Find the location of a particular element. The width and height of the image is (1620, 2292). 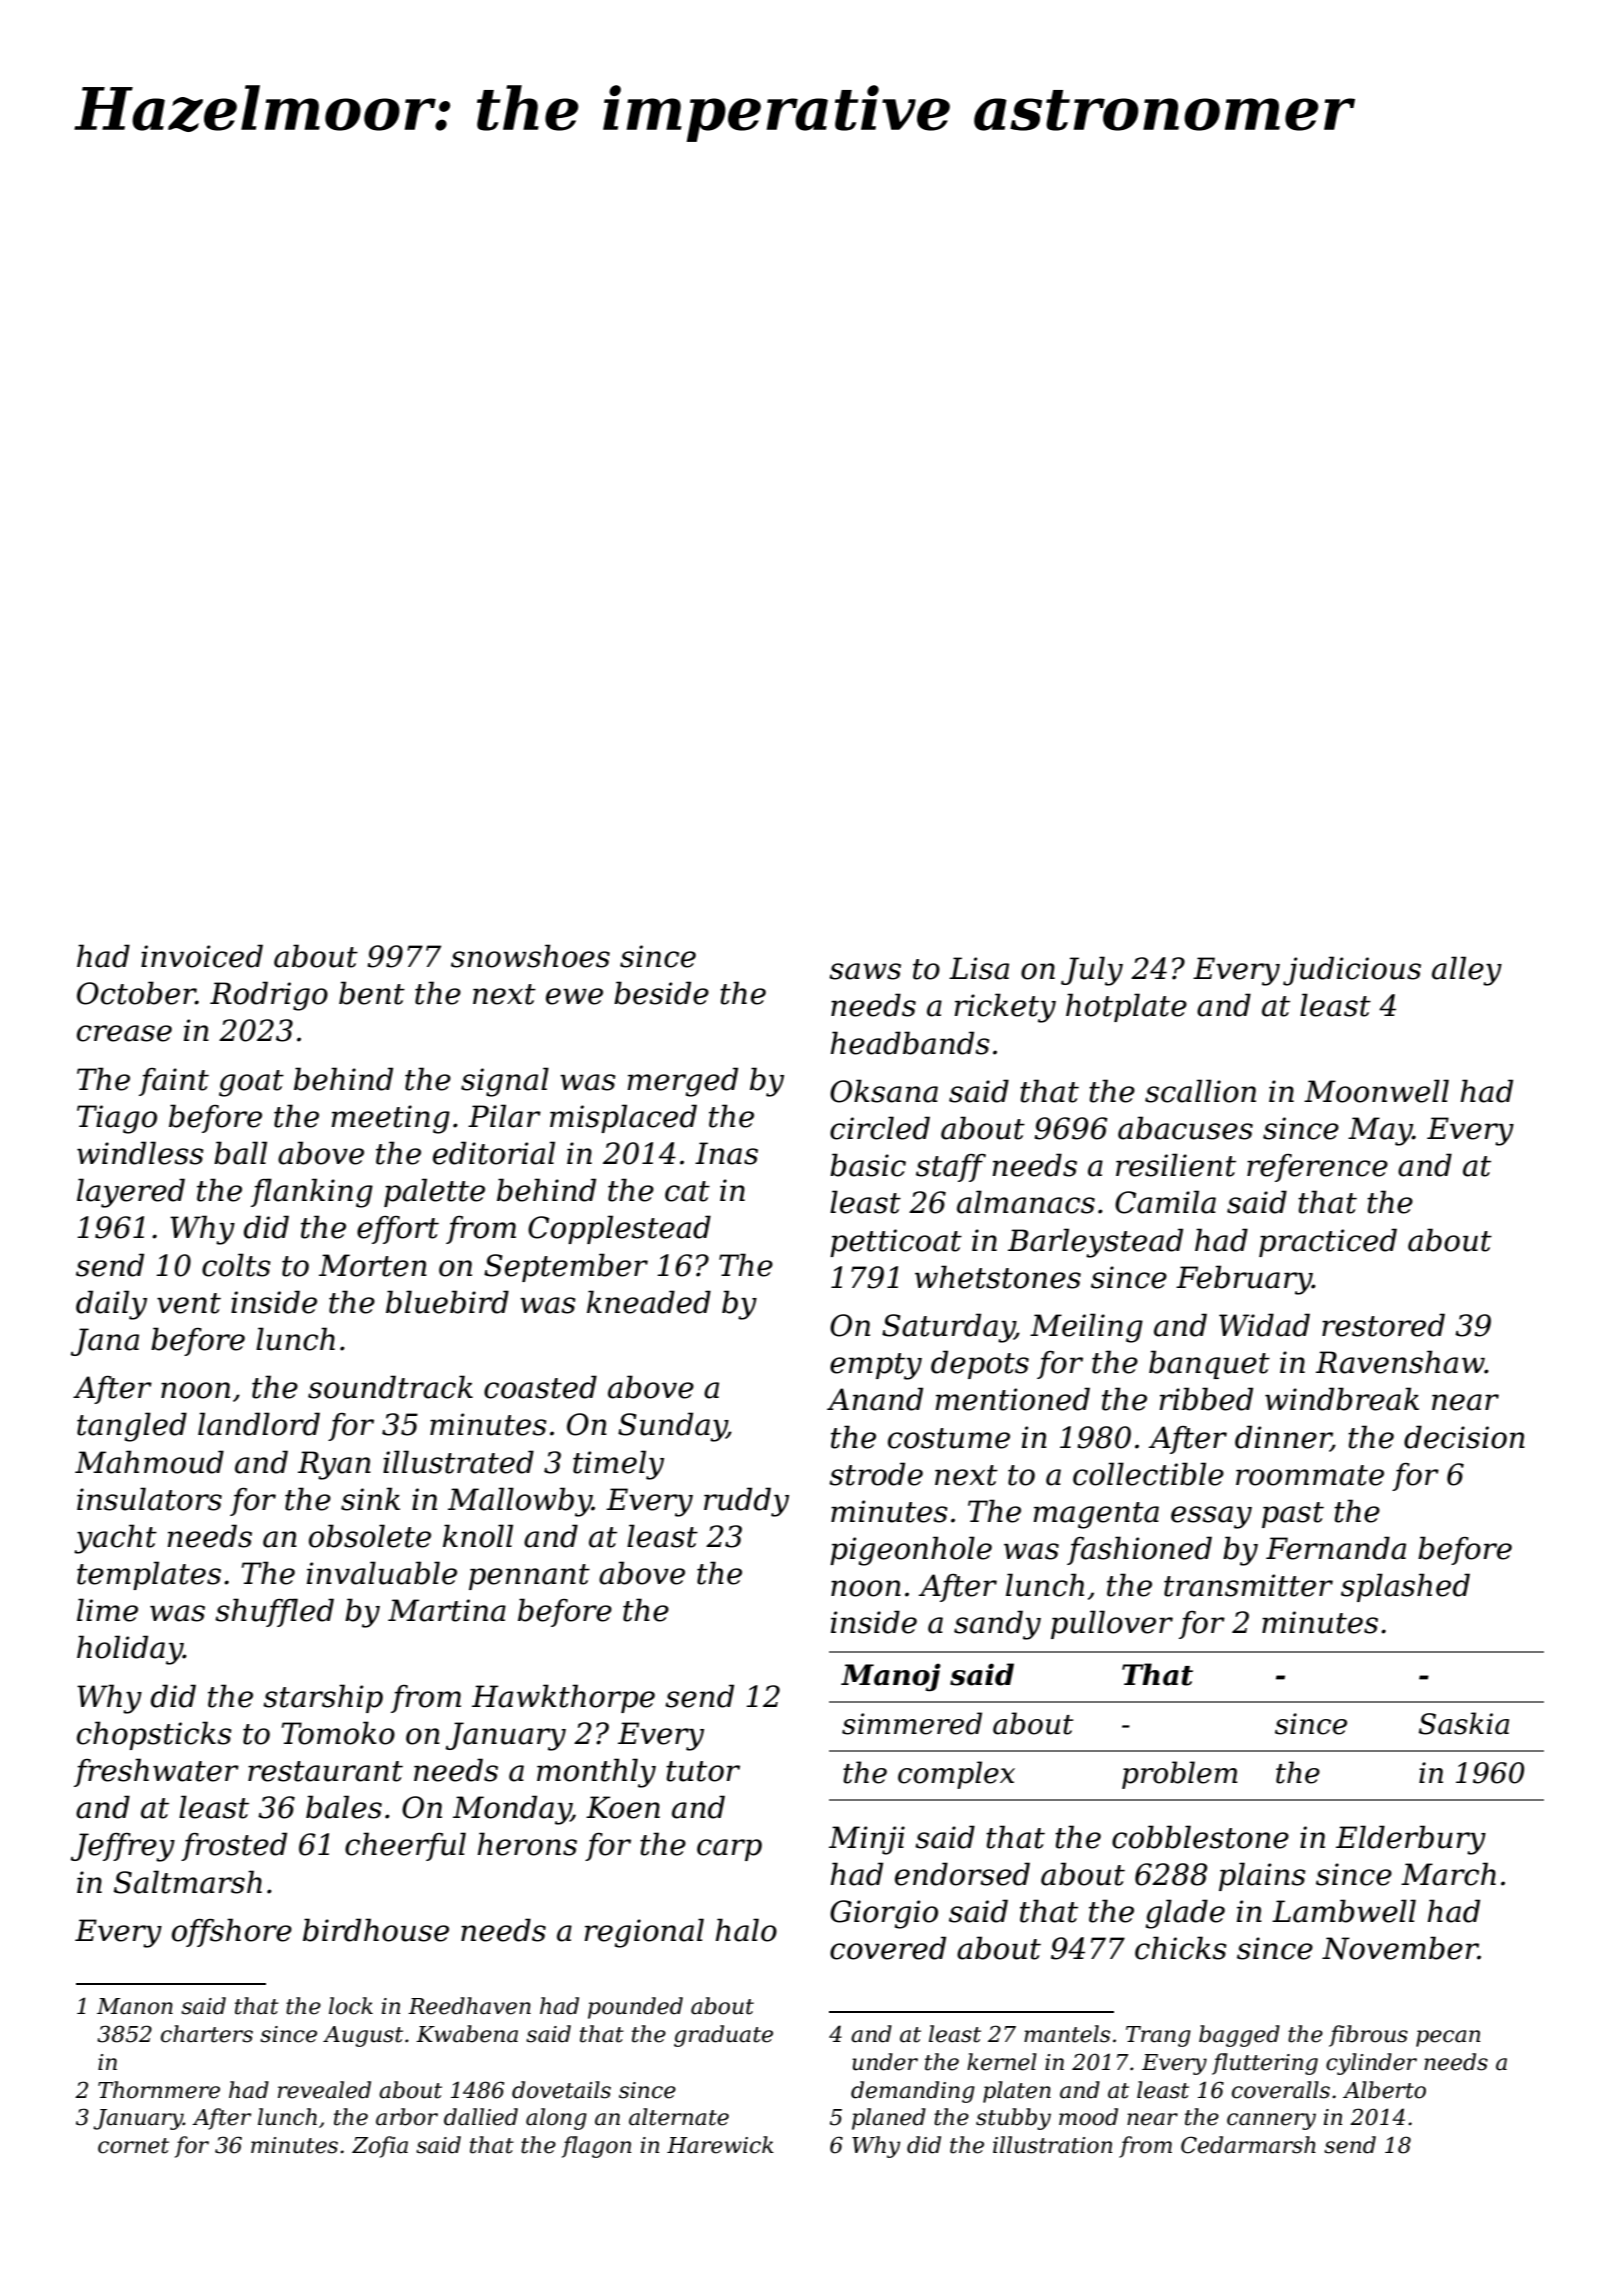

signal is located at coordinates (505, 1082).
